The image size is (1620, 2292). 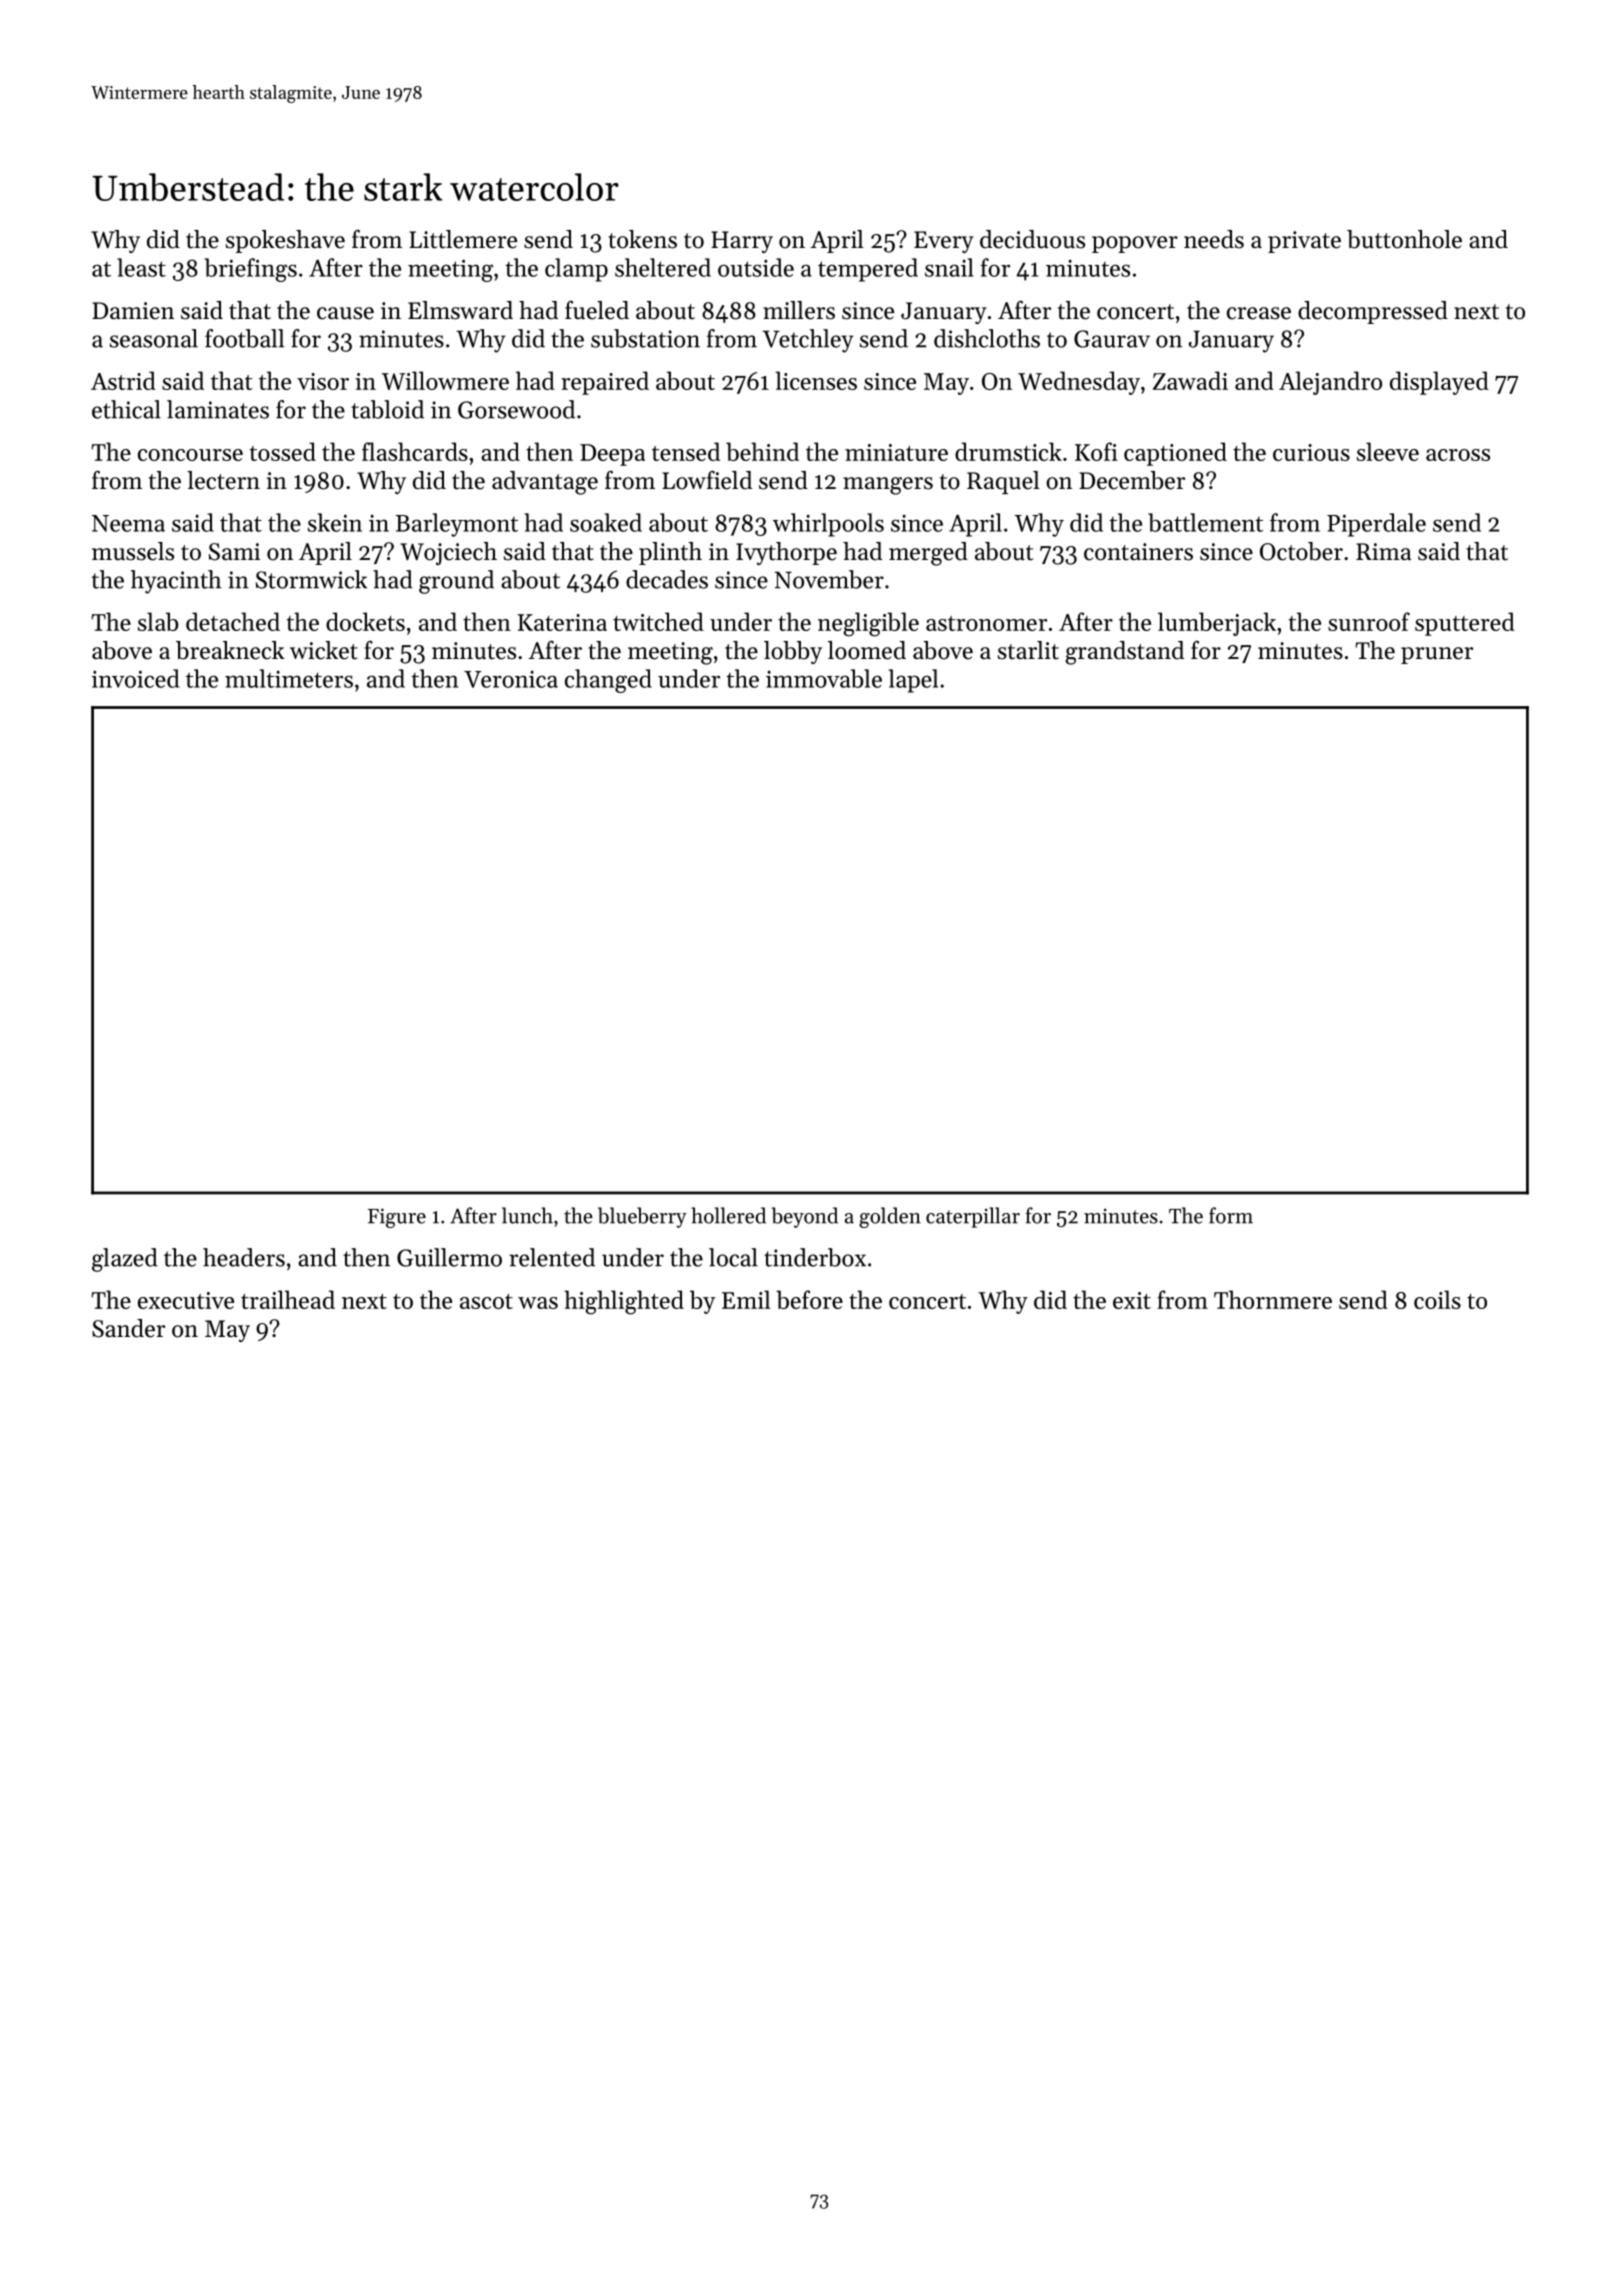 What do you see at coordinates (1437, 1299) in the page?
I see `coils` at bounding box center [1437, 1299].
